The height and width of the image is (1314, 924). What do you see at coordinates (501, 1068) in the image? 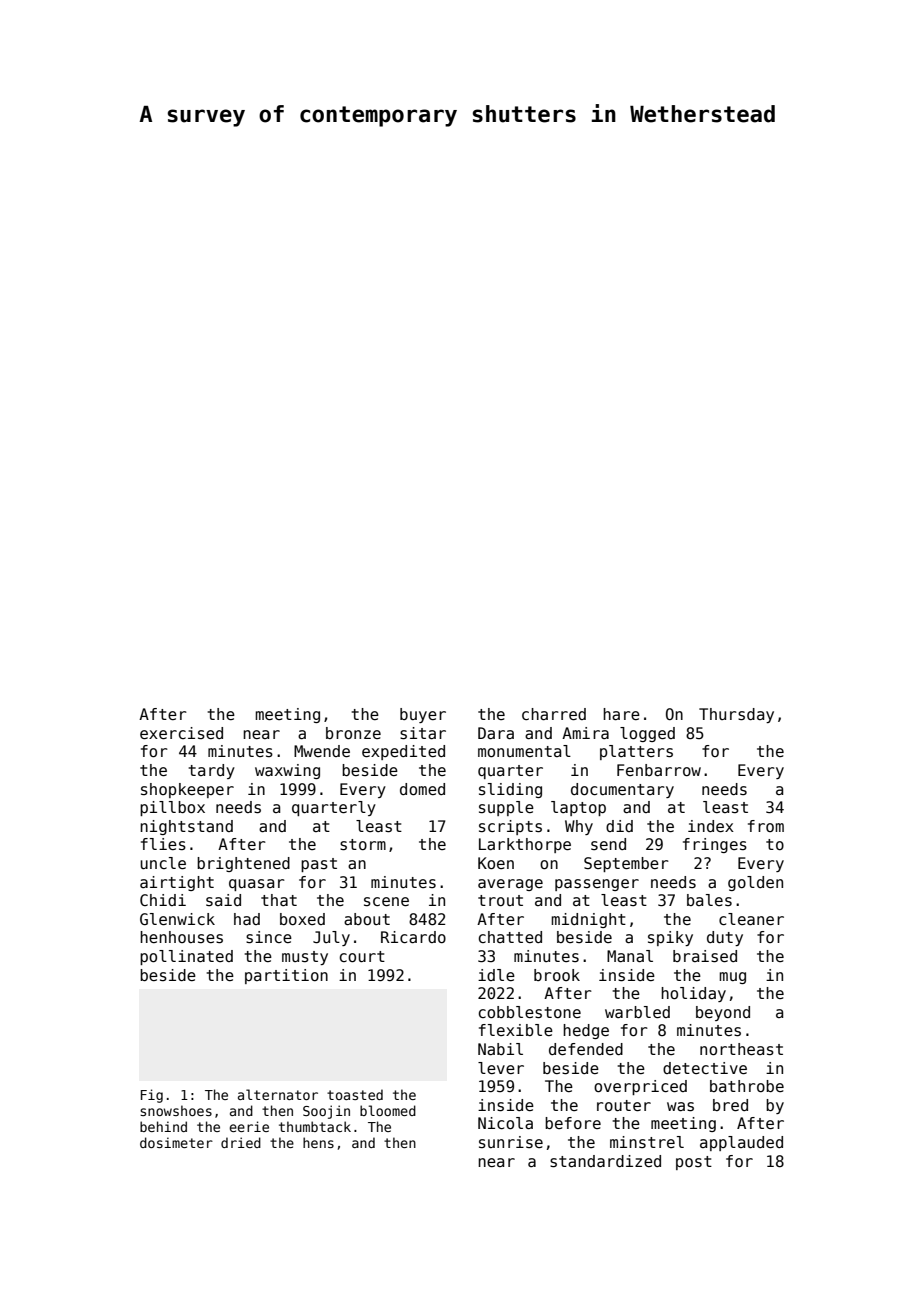
I see `lever` at bounding box center [501, 1068].
